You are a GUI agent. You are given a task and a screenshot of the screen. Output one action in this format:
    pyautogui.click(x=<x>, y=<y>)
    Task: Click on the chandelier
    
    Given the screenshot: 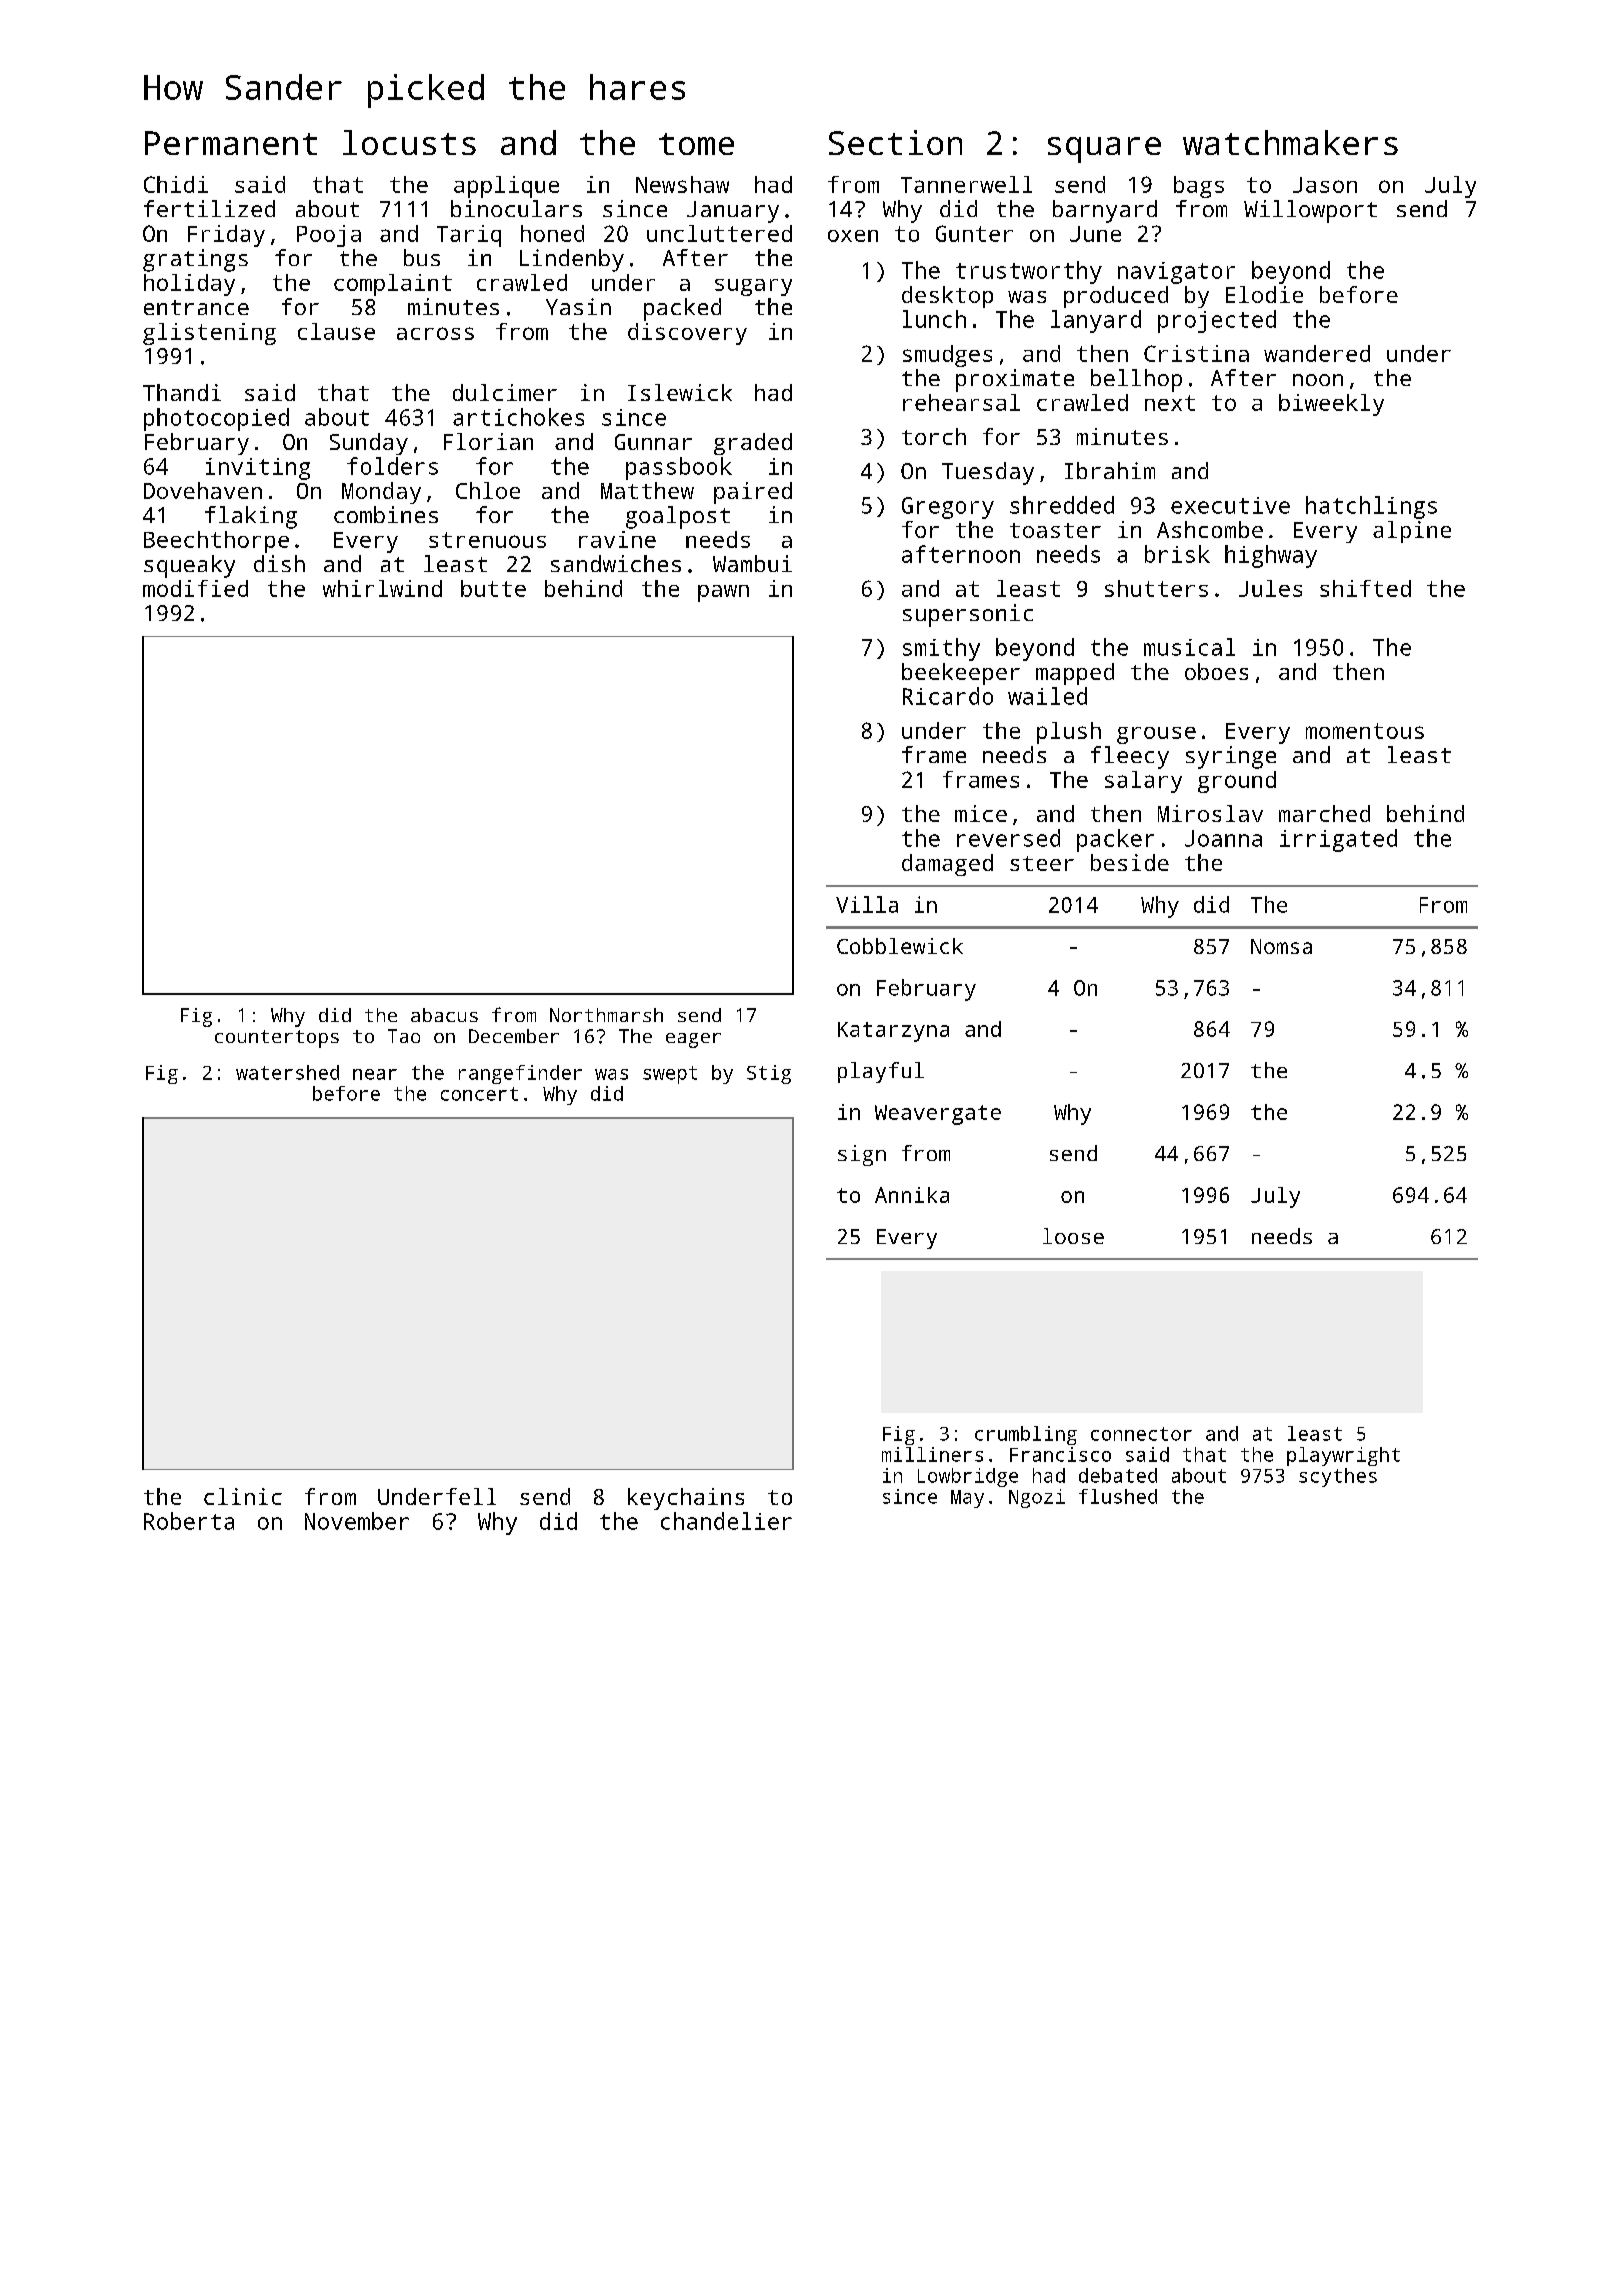 What is the action you would take?
    pyautogui.click(x=726, y=1521)
